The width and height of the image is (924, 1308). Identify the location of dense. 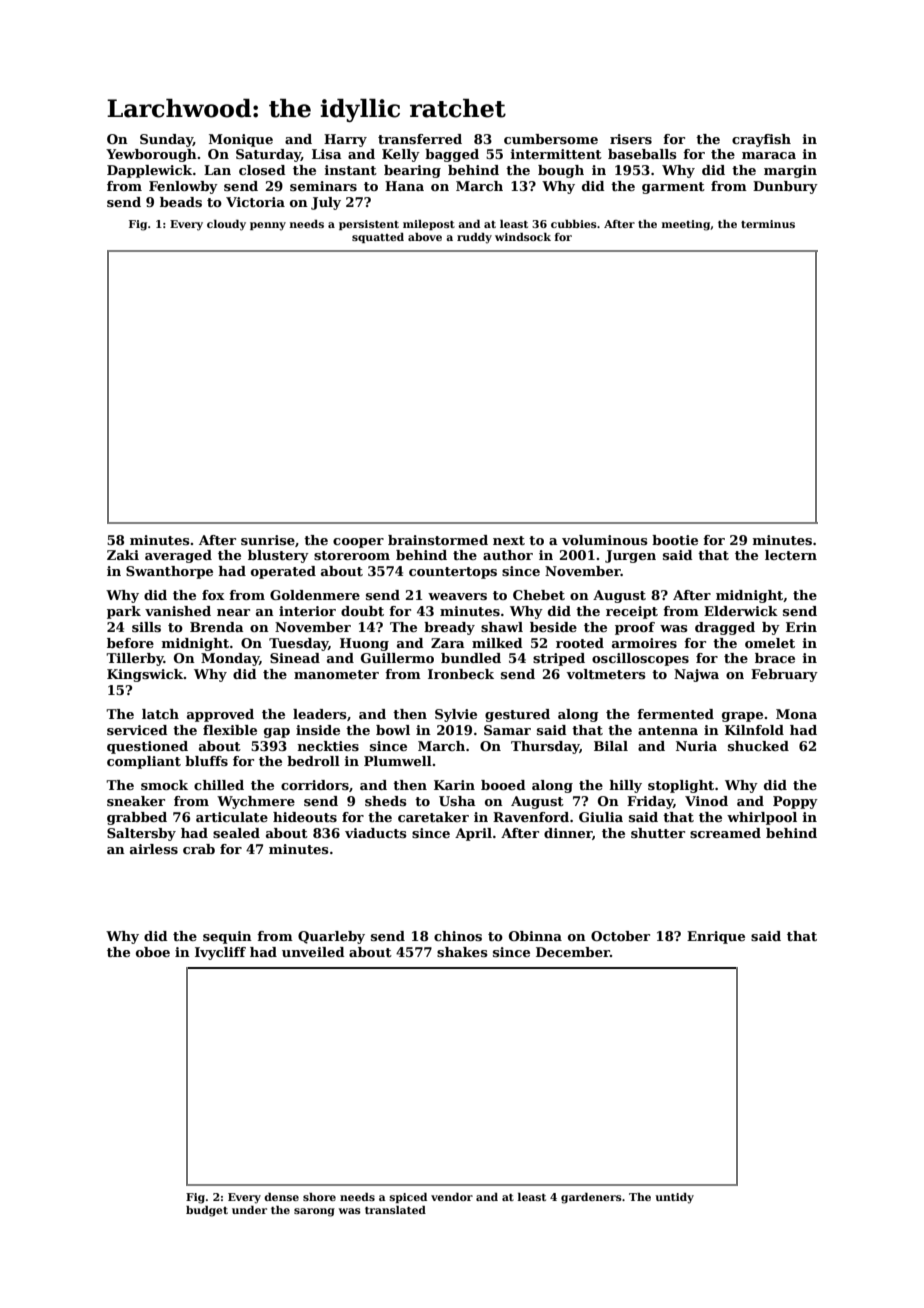
(281, 1197).
